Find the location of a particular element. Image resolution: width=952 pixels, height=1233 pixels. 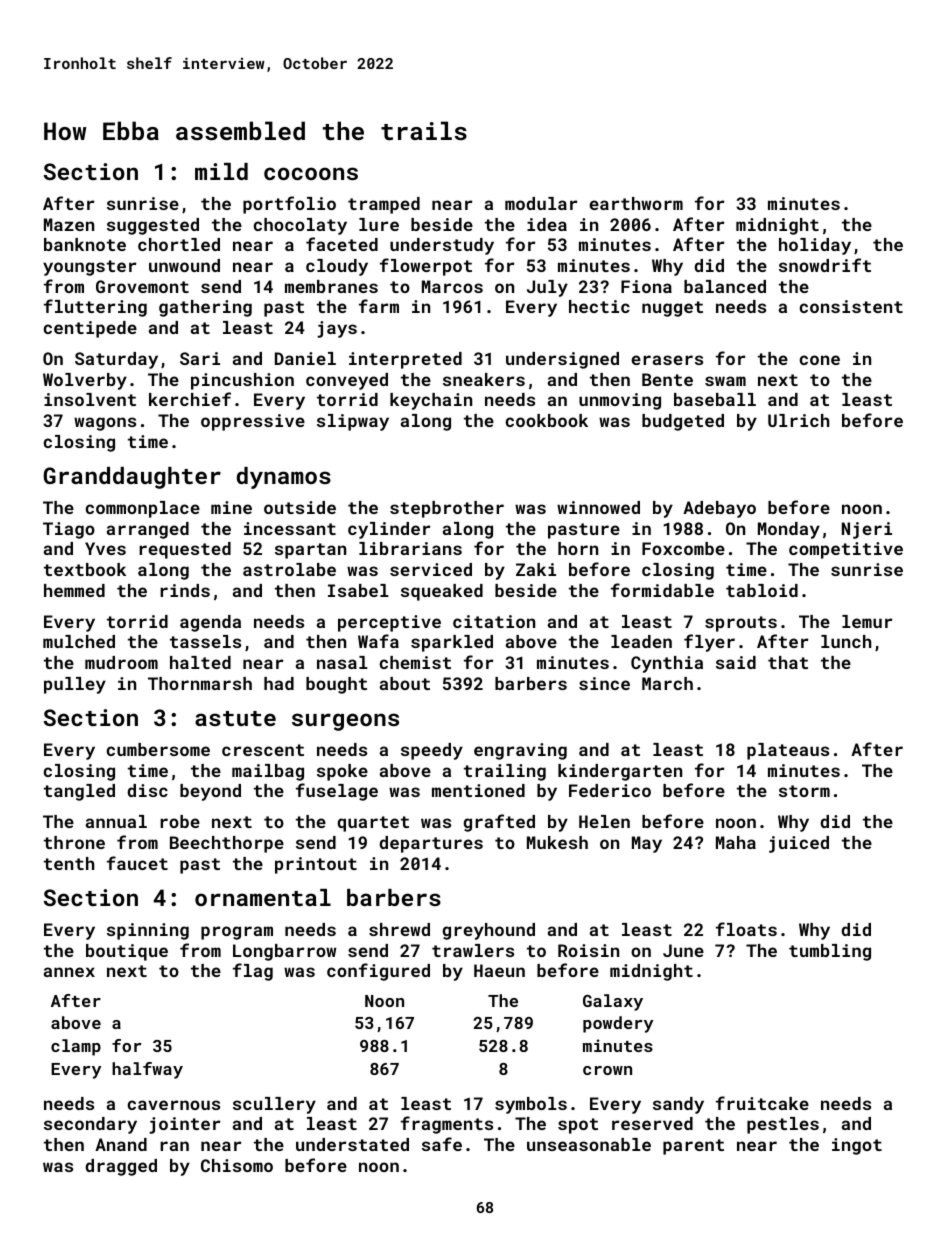

engraving is located at coordinates (520, 751).
